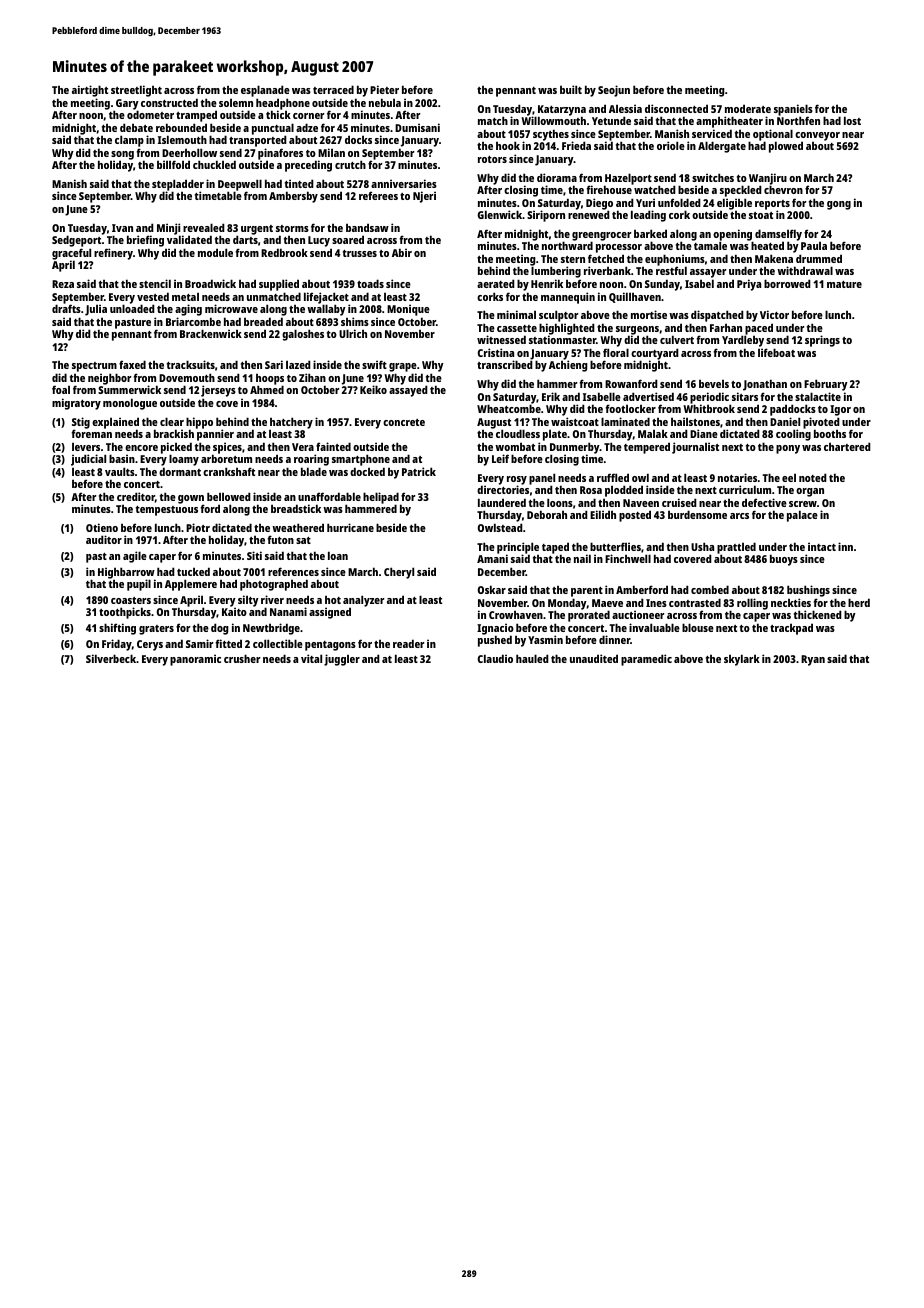  I want to click on skylark, so click(742, 660).
